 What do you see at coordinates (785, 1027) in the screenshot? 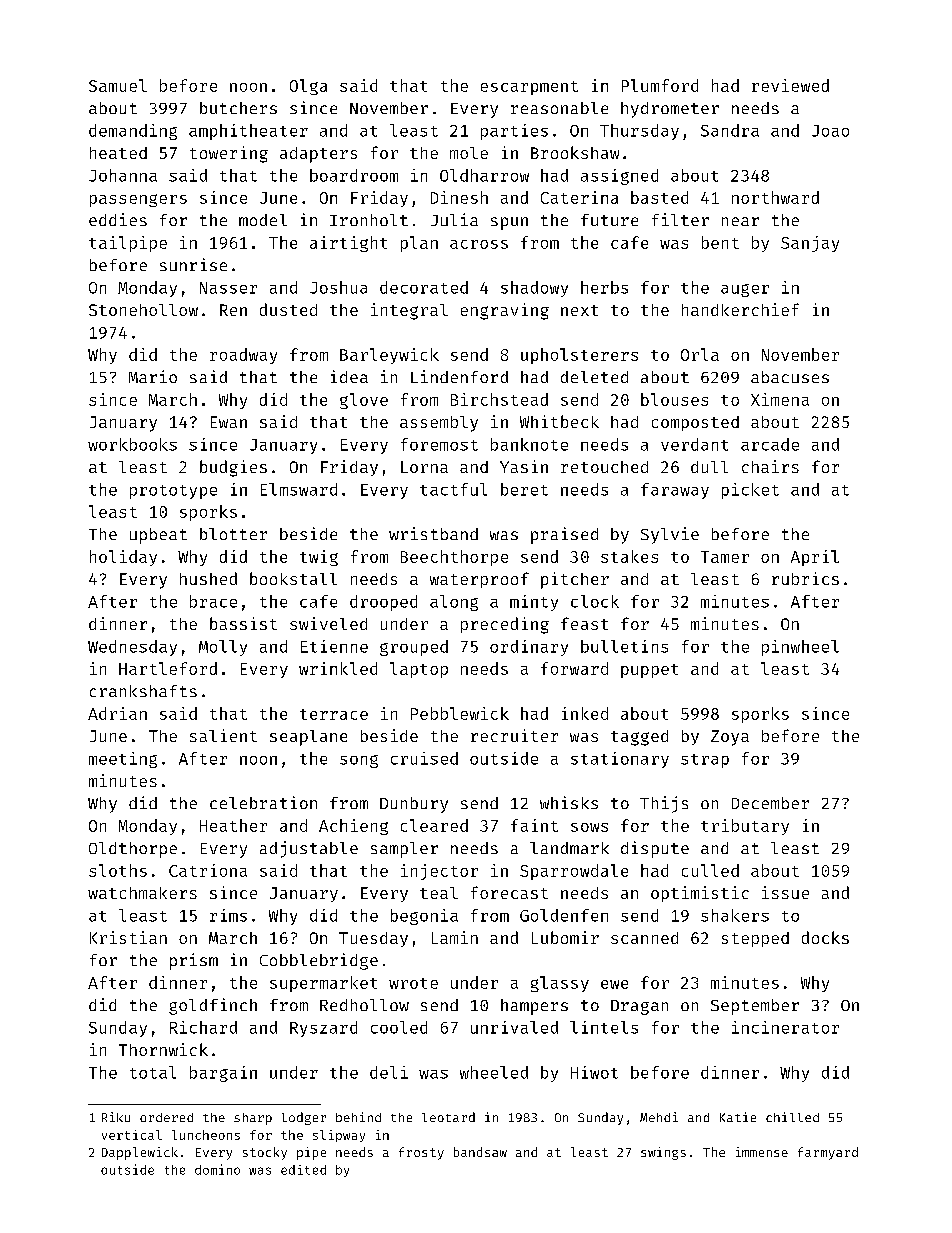
I see `incinerator` at bounding box center [785, 1027].
